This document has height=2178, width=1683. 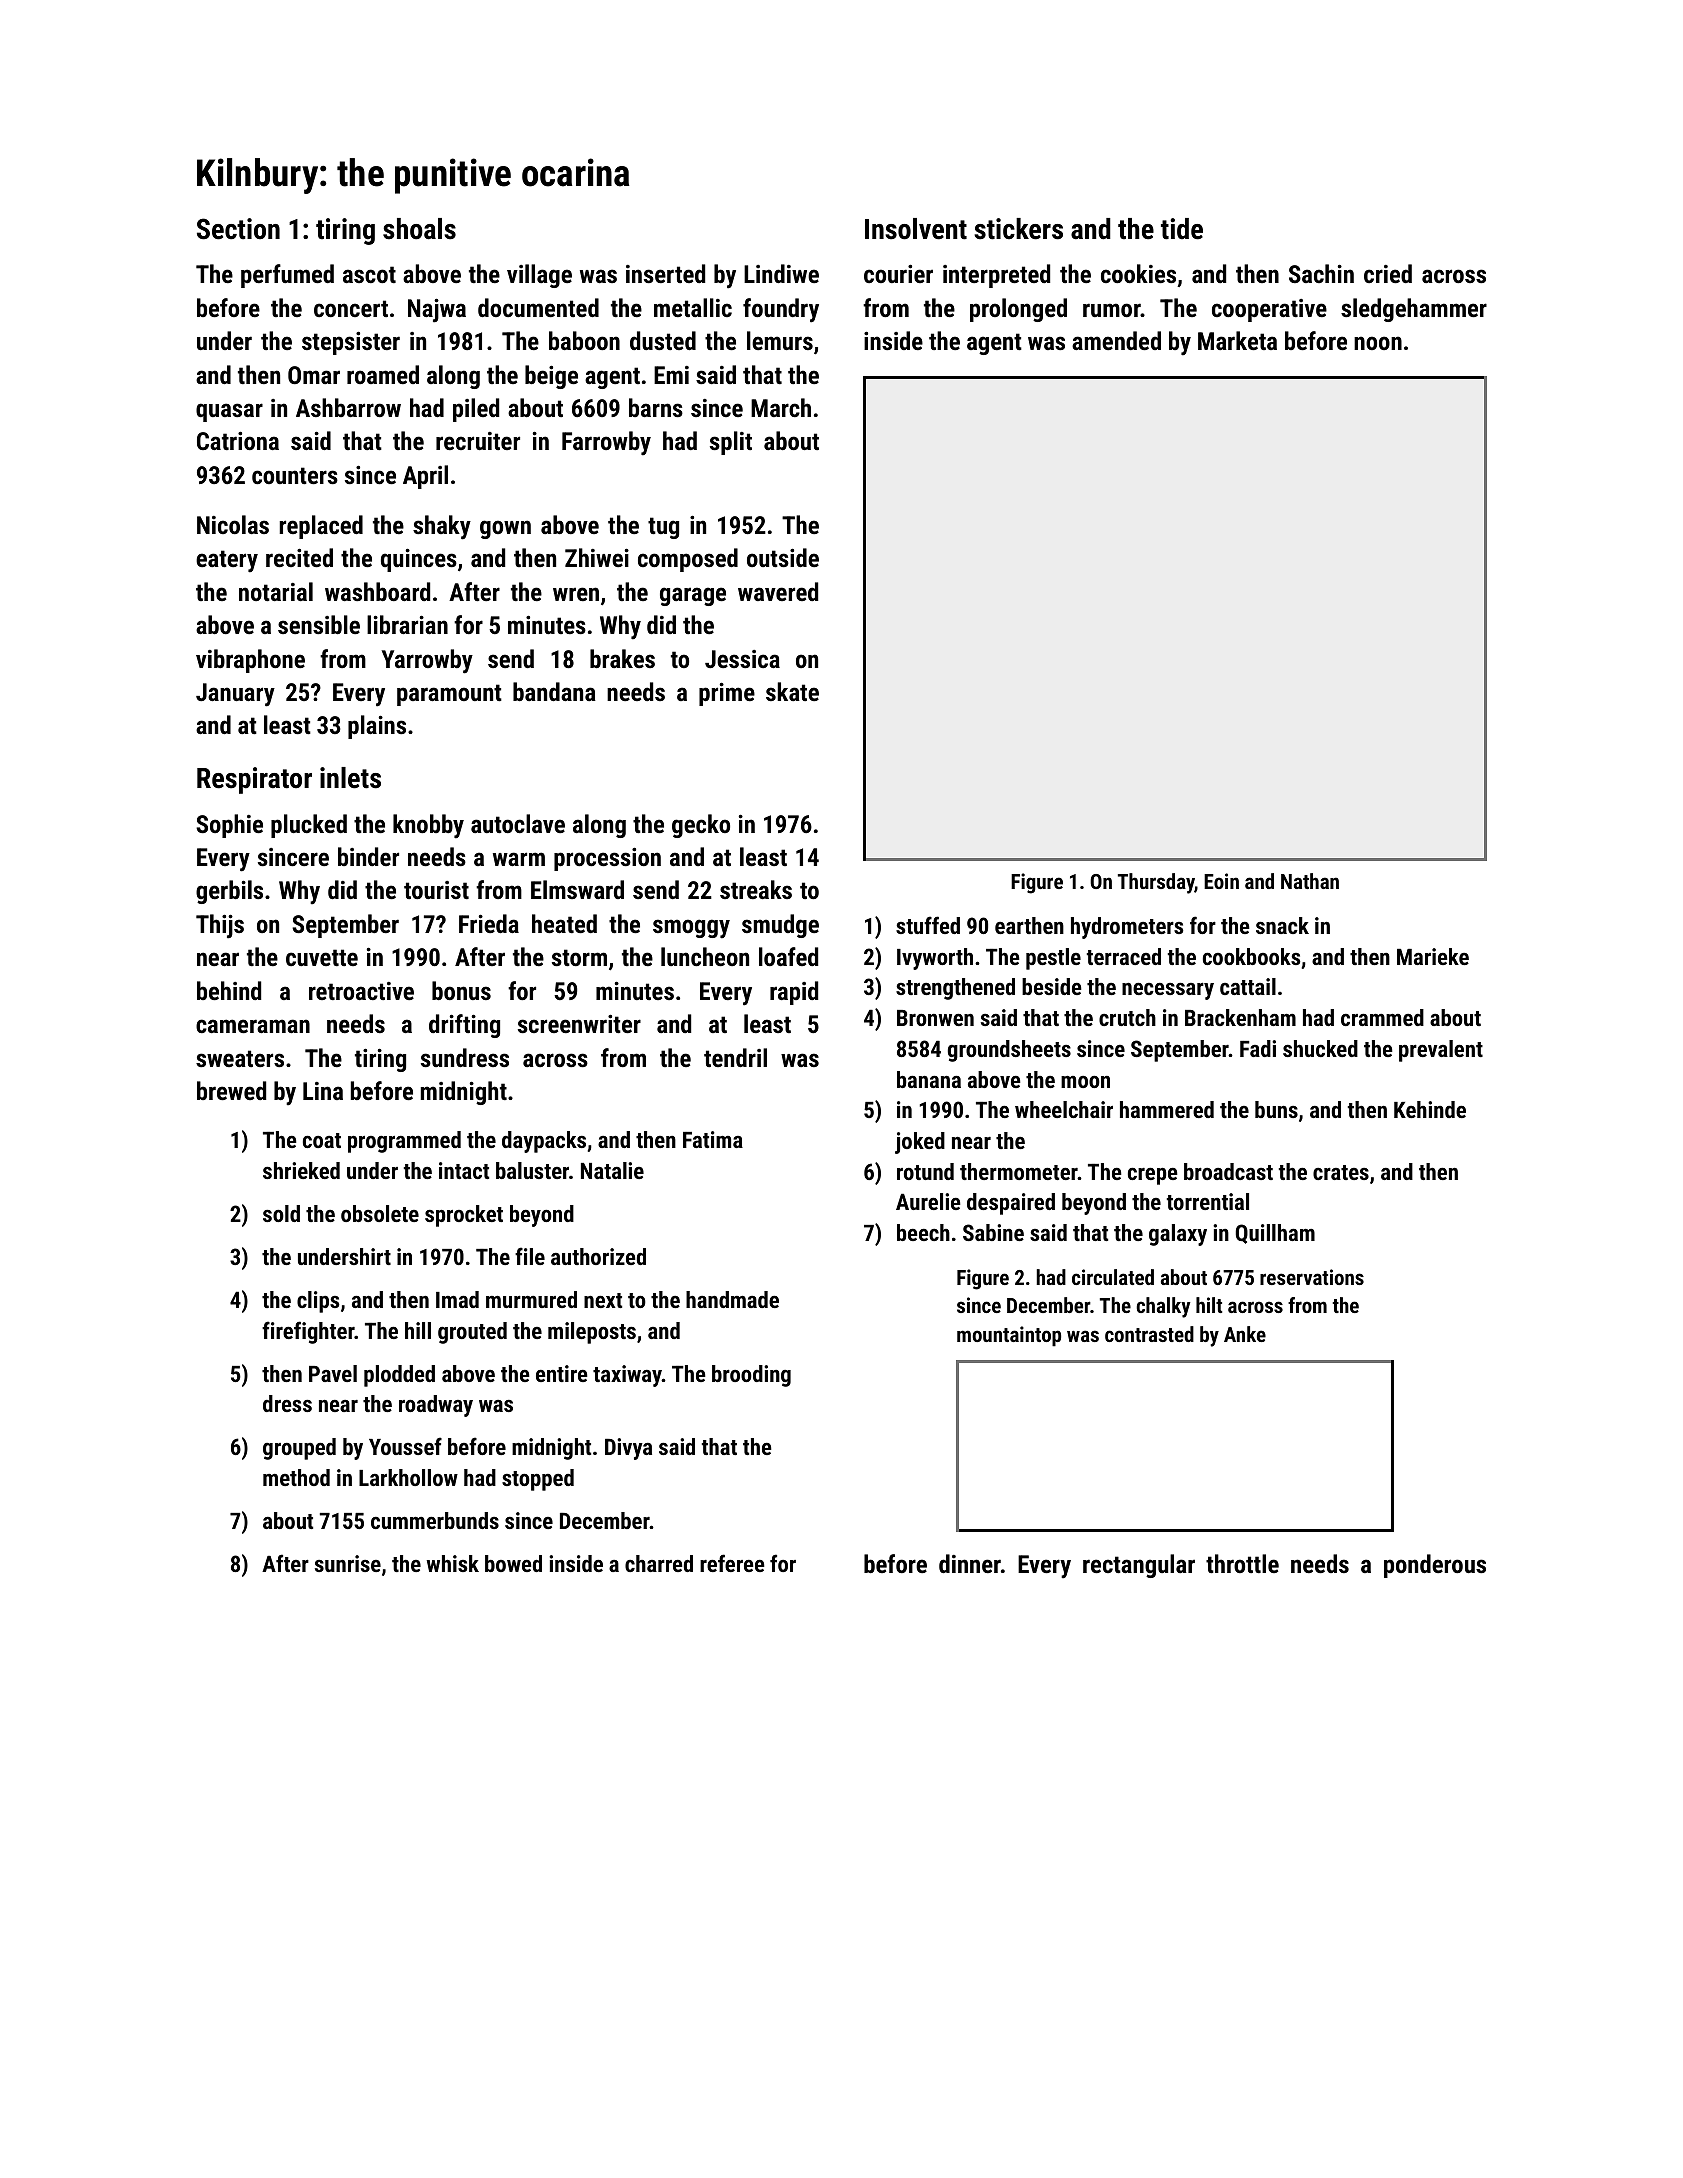 I want to click on vibraphone, so click(x=250, y=661).
